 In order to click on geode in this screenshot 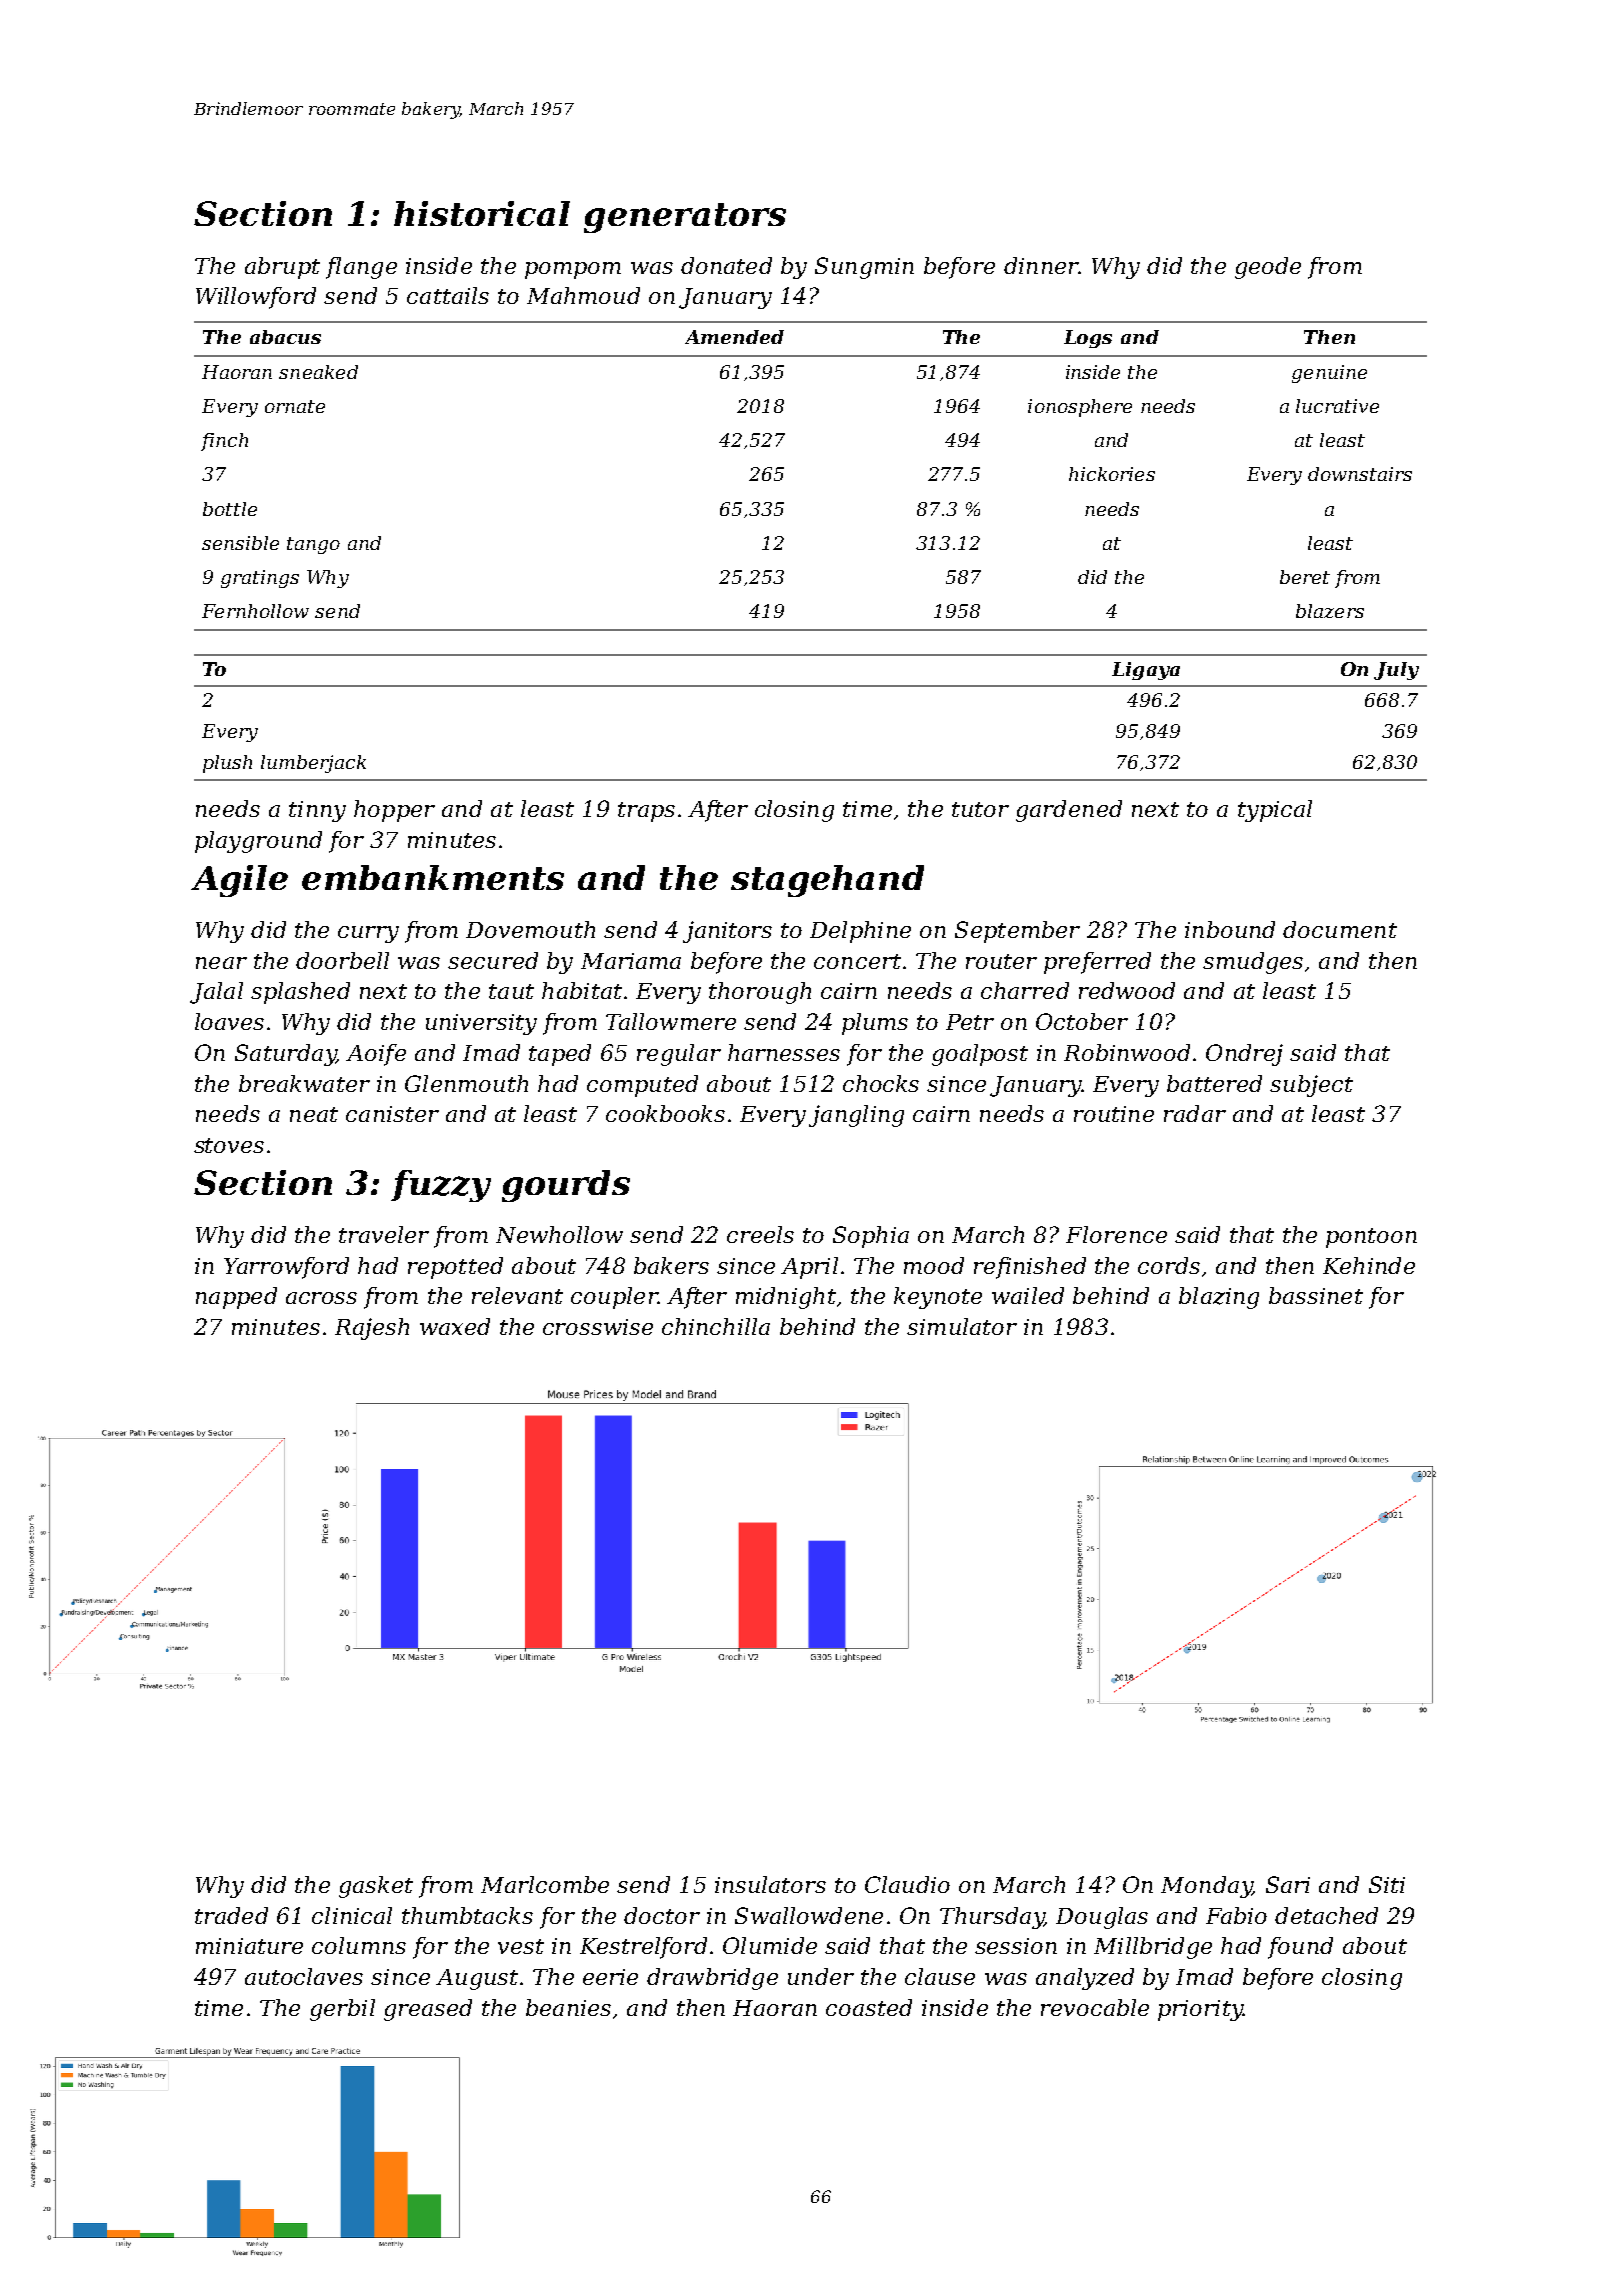, I will do `click(1268, 268)`.
